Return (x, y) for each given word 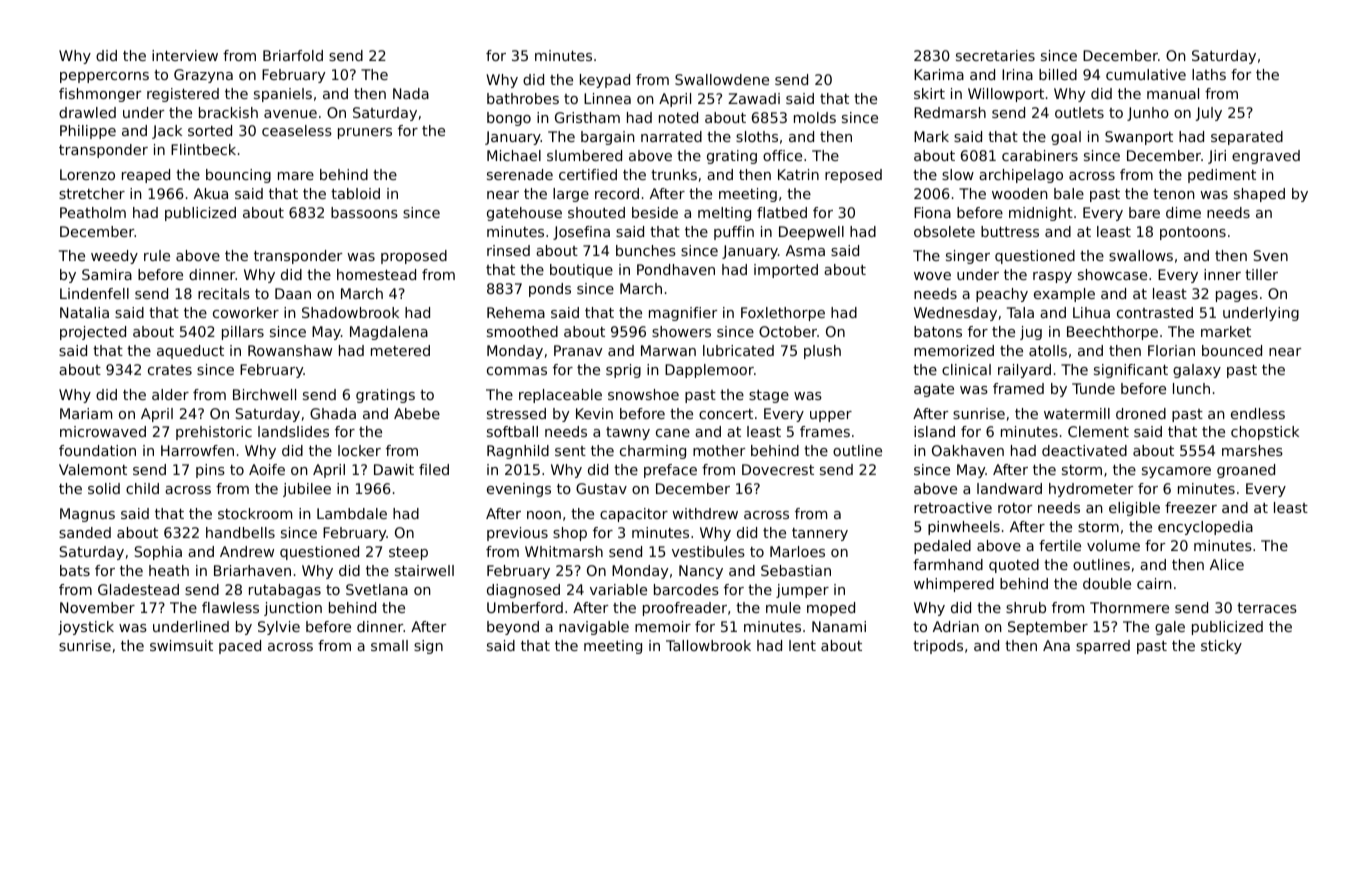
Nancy (701, 572)
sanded (85, 532)
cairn (1154, 583)
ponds (550, 290)
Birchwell (264, 394)
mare (296, 176)
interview (185, 55)
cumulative (1146, 74)
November (97, 607)
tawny (628, 433)
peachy (1002, 295)
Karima (939, 74)
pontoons (1193, 233)
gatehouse (524, 214)
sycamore (1176, 472)
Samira (107, 274)
